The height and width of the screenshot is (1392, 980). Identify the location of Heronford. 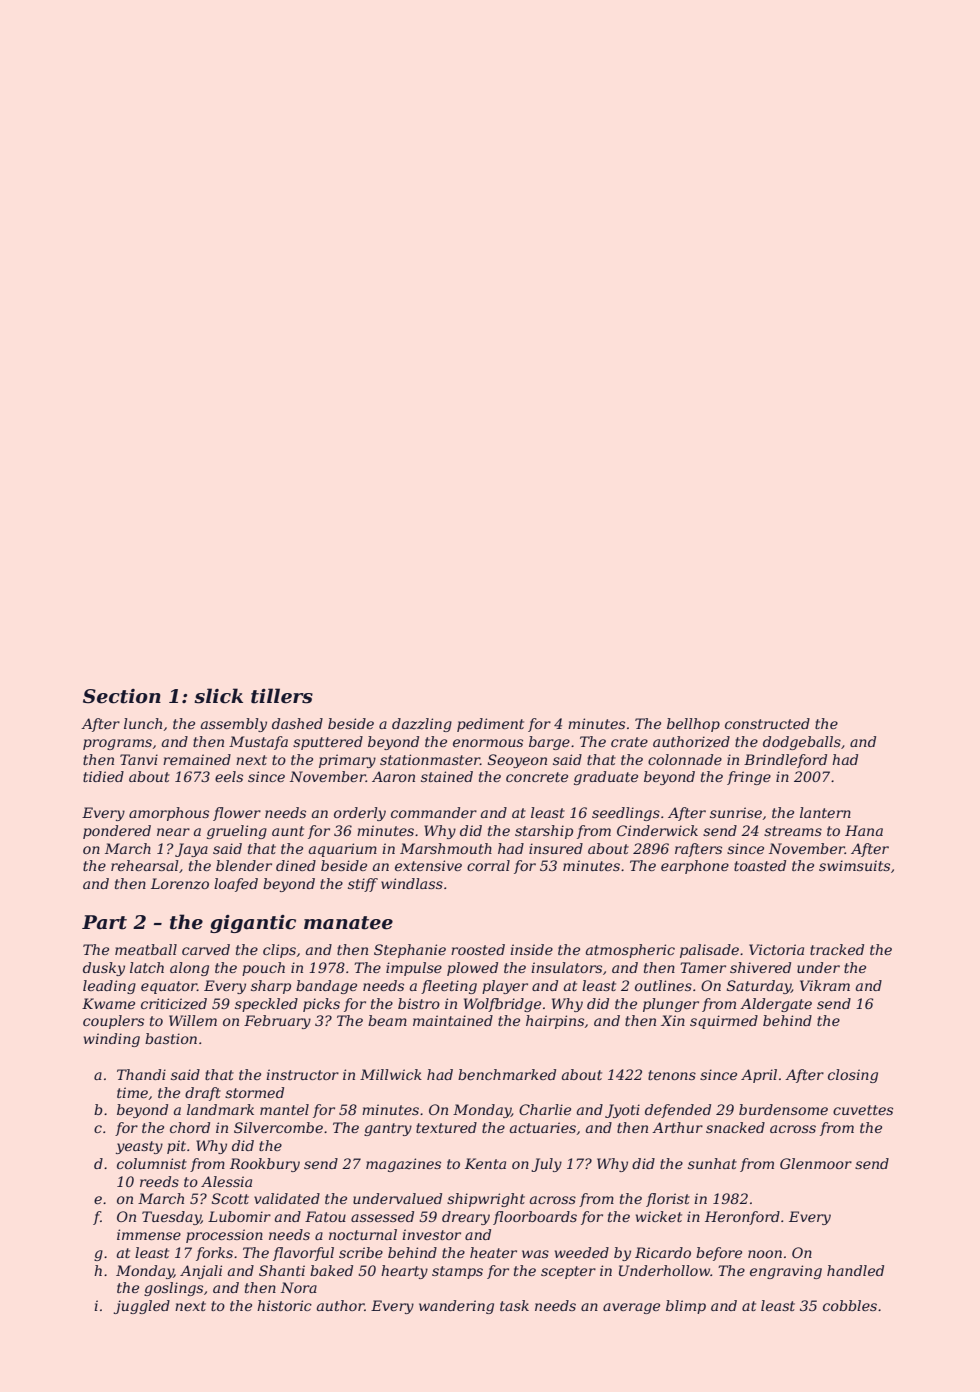
(742, 1218).
